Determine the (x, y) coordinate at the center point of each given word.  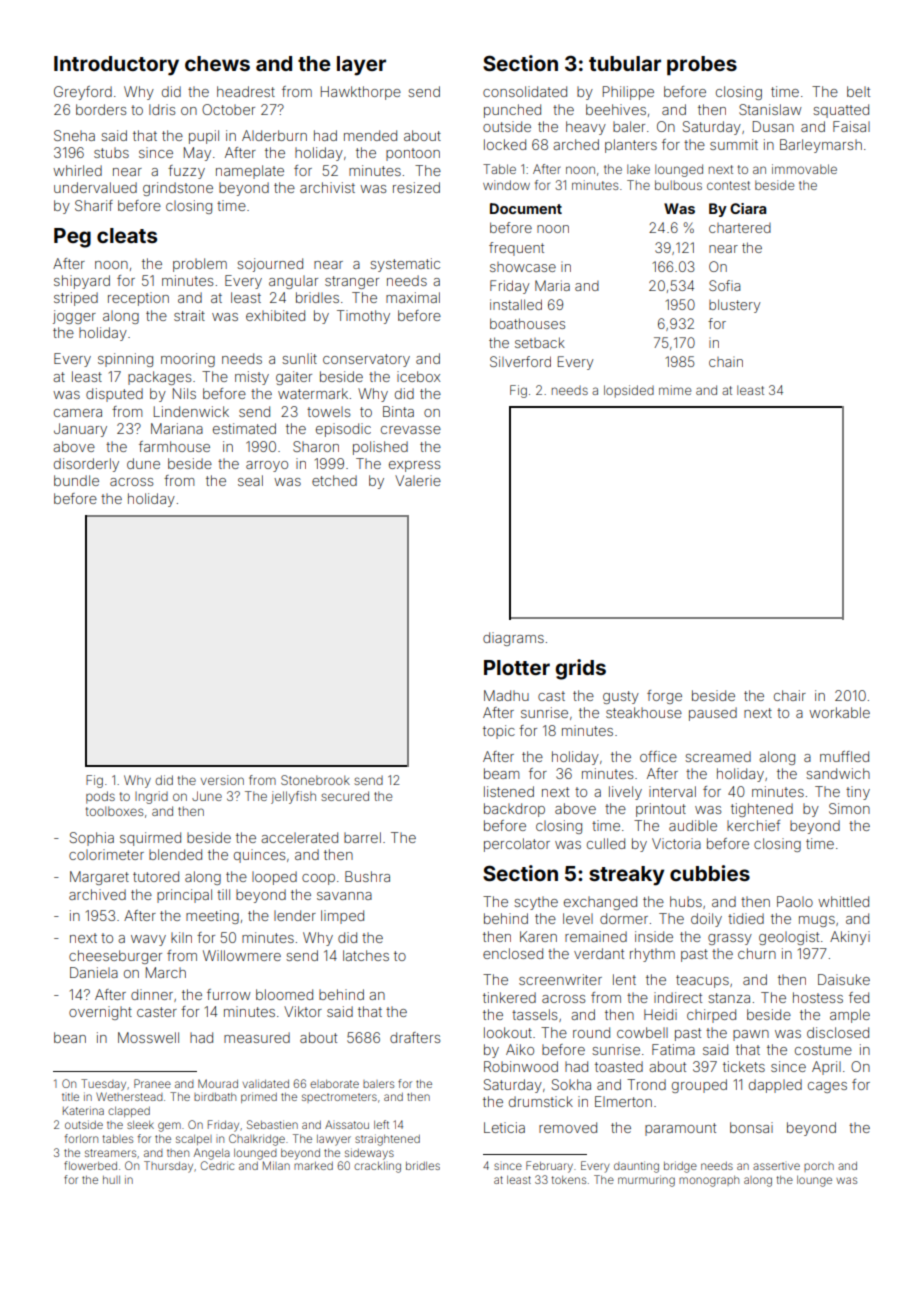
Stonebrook (315, 780)
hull (111, 1180)
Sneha (74, 135)
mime (675, 390)
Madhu (506, 695)
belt (858, 91)
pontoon (413, 154)
